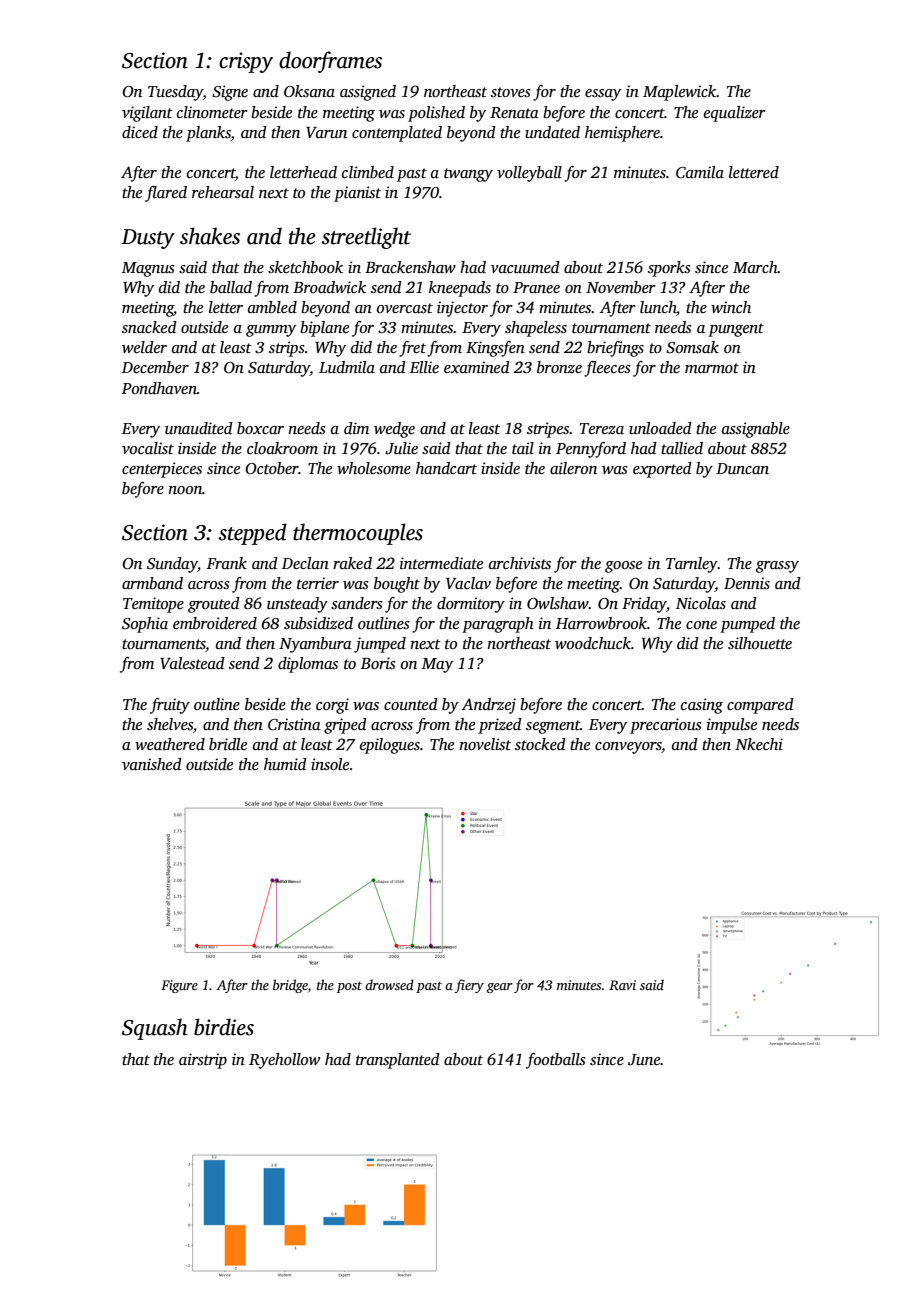  Describe the element at coordinates (680, 93) in the image. I see `Maplewick` at that location.
